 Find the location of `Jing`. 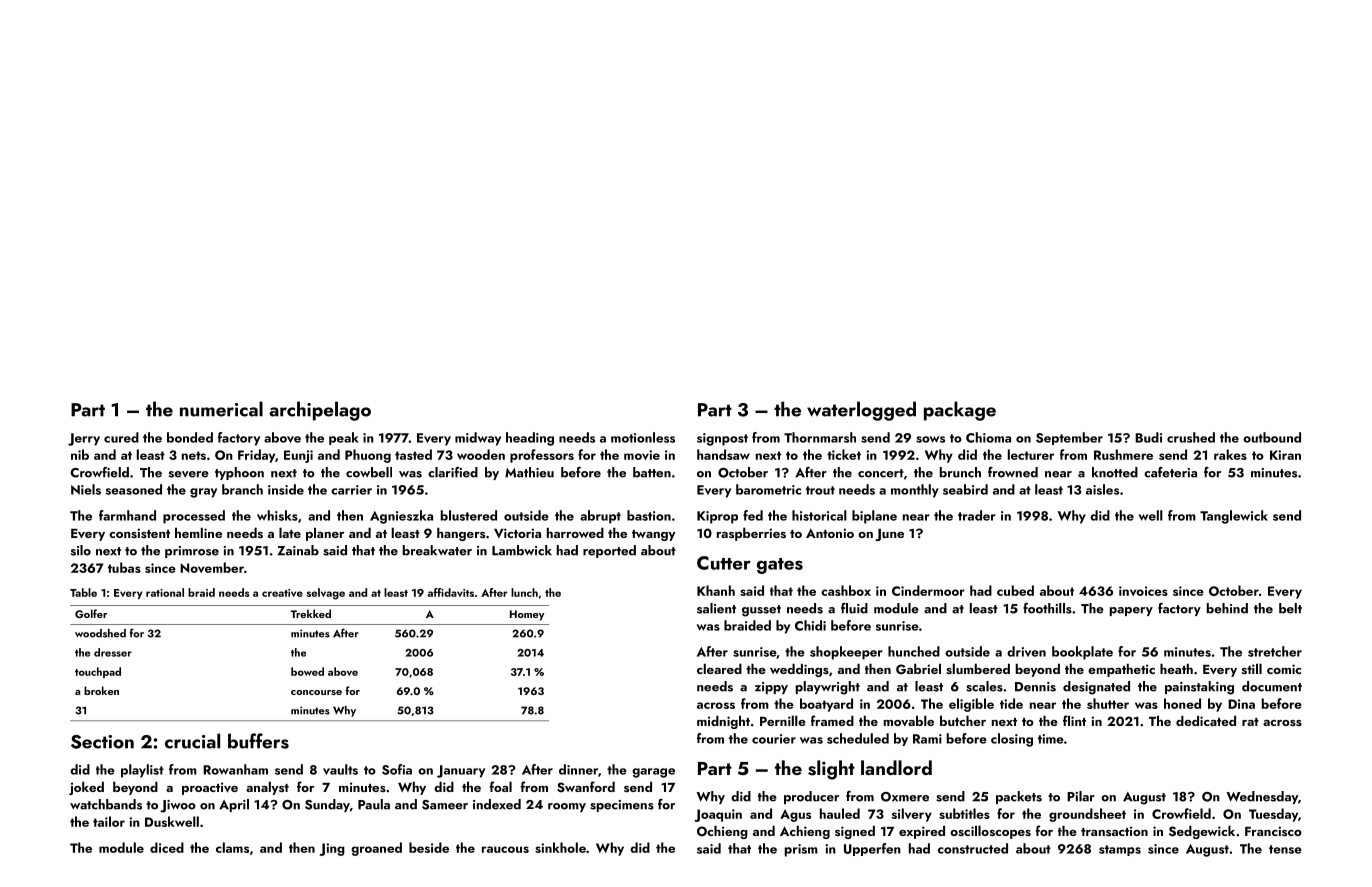

Jing is located at coordinates (332, 849).
